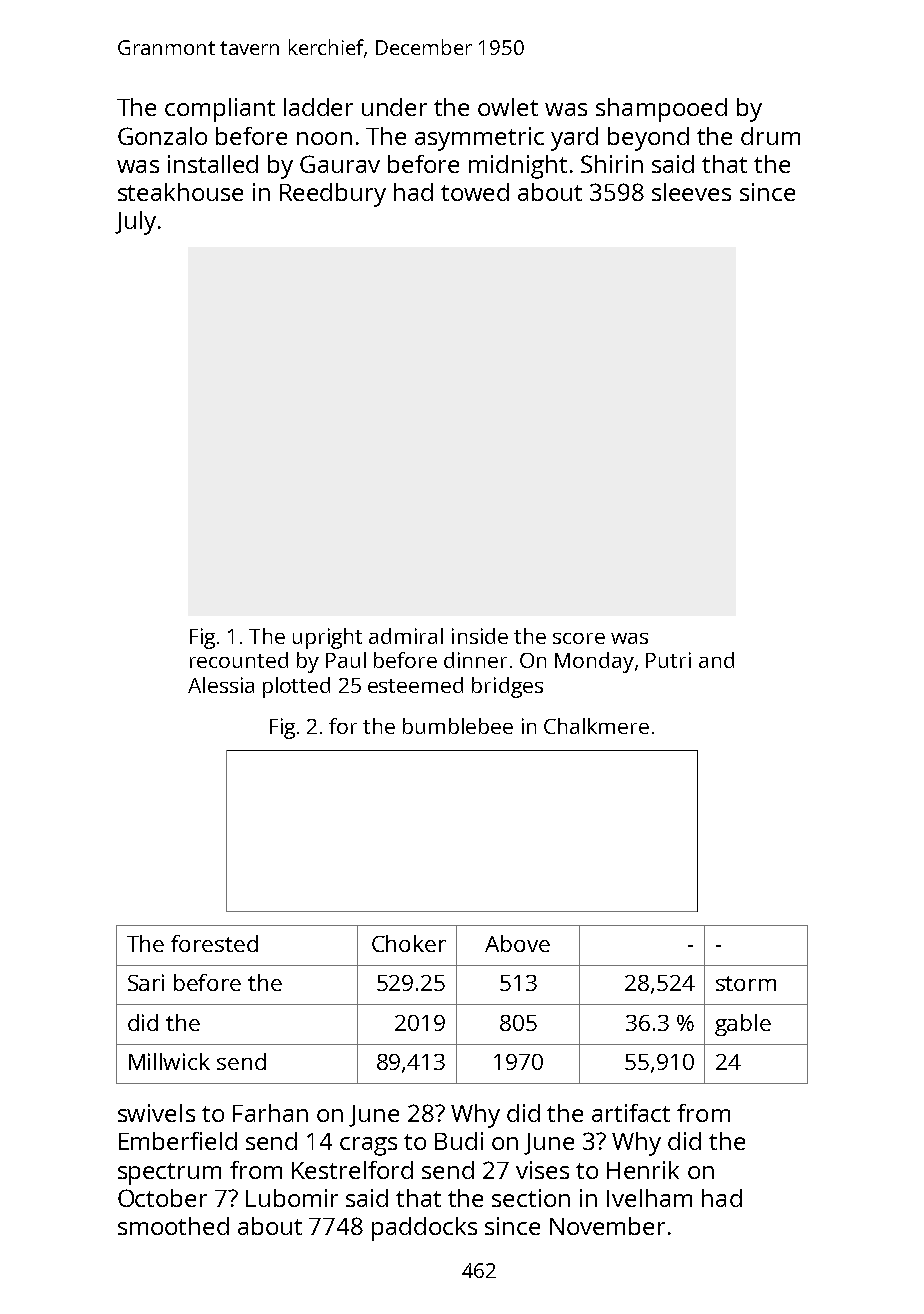  What do you see at coordinates (318, 107) in the document?
I see `ladder` at bounding box center [318, 107].
